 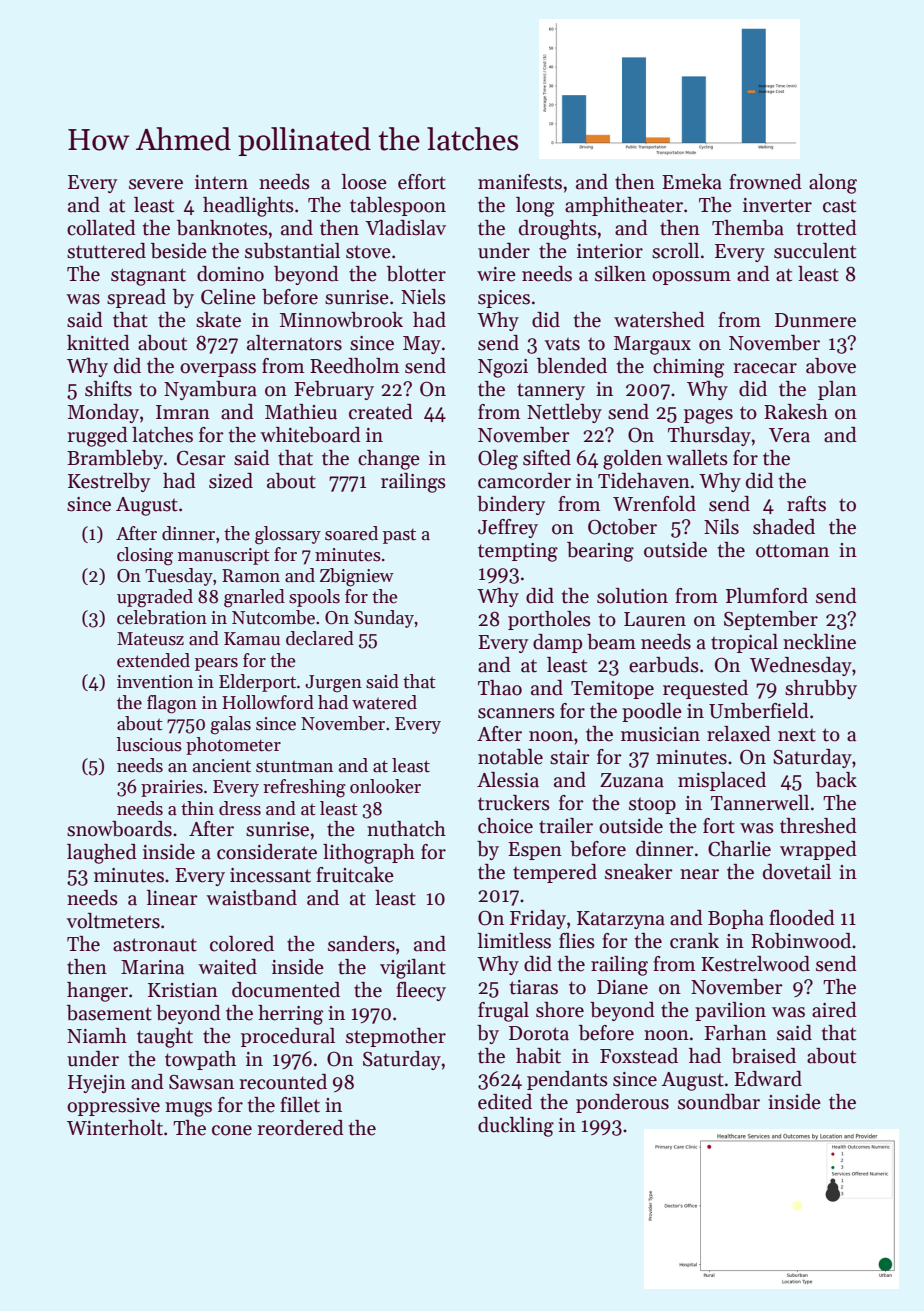 What do you see at coordinates (511, 505) in the document?
I see `bindery` at bounding box center [511, 505].
